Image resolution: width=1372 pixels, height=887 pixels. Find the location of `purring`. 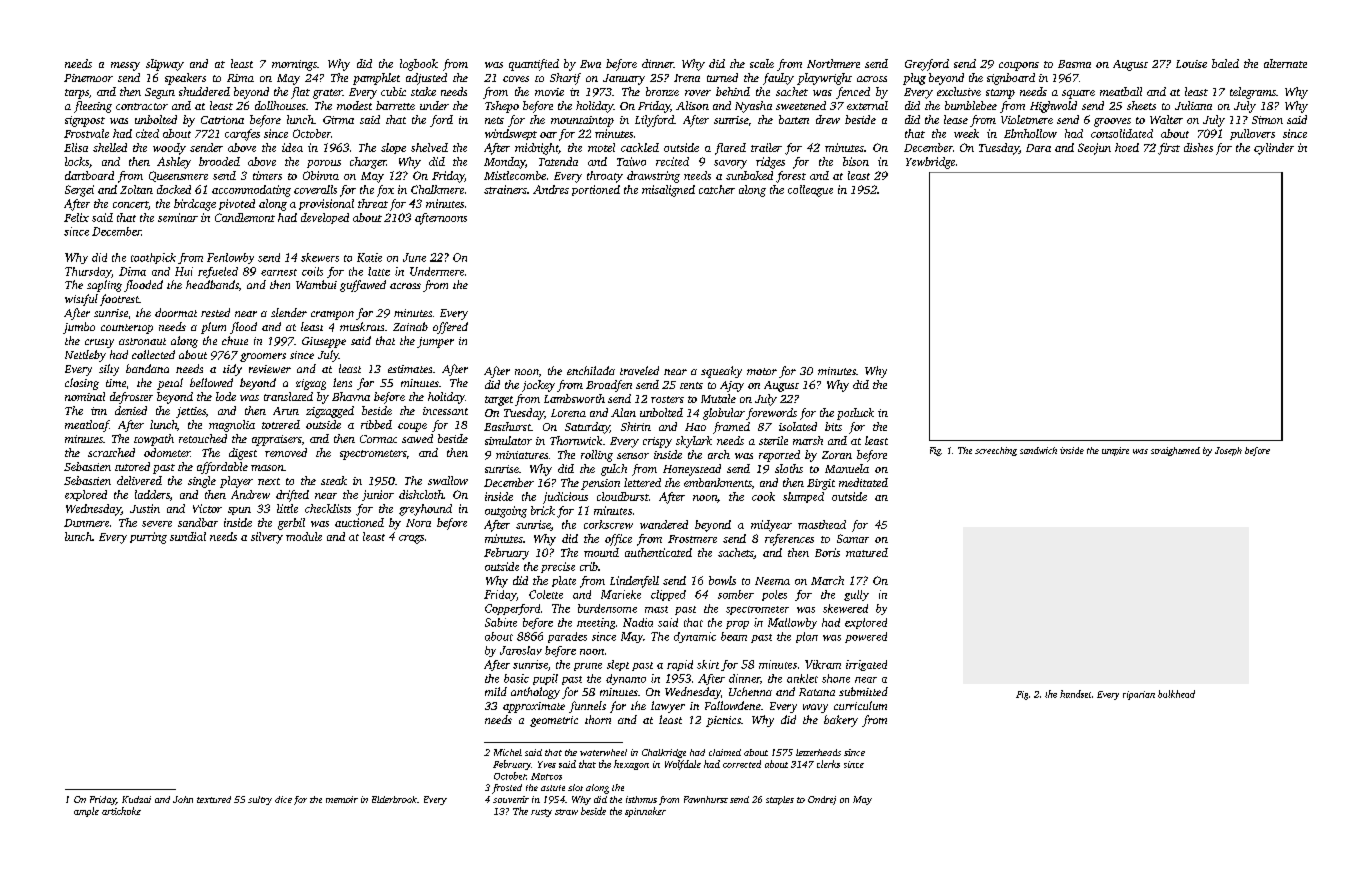

purring is located at coordinates (148, 538).
